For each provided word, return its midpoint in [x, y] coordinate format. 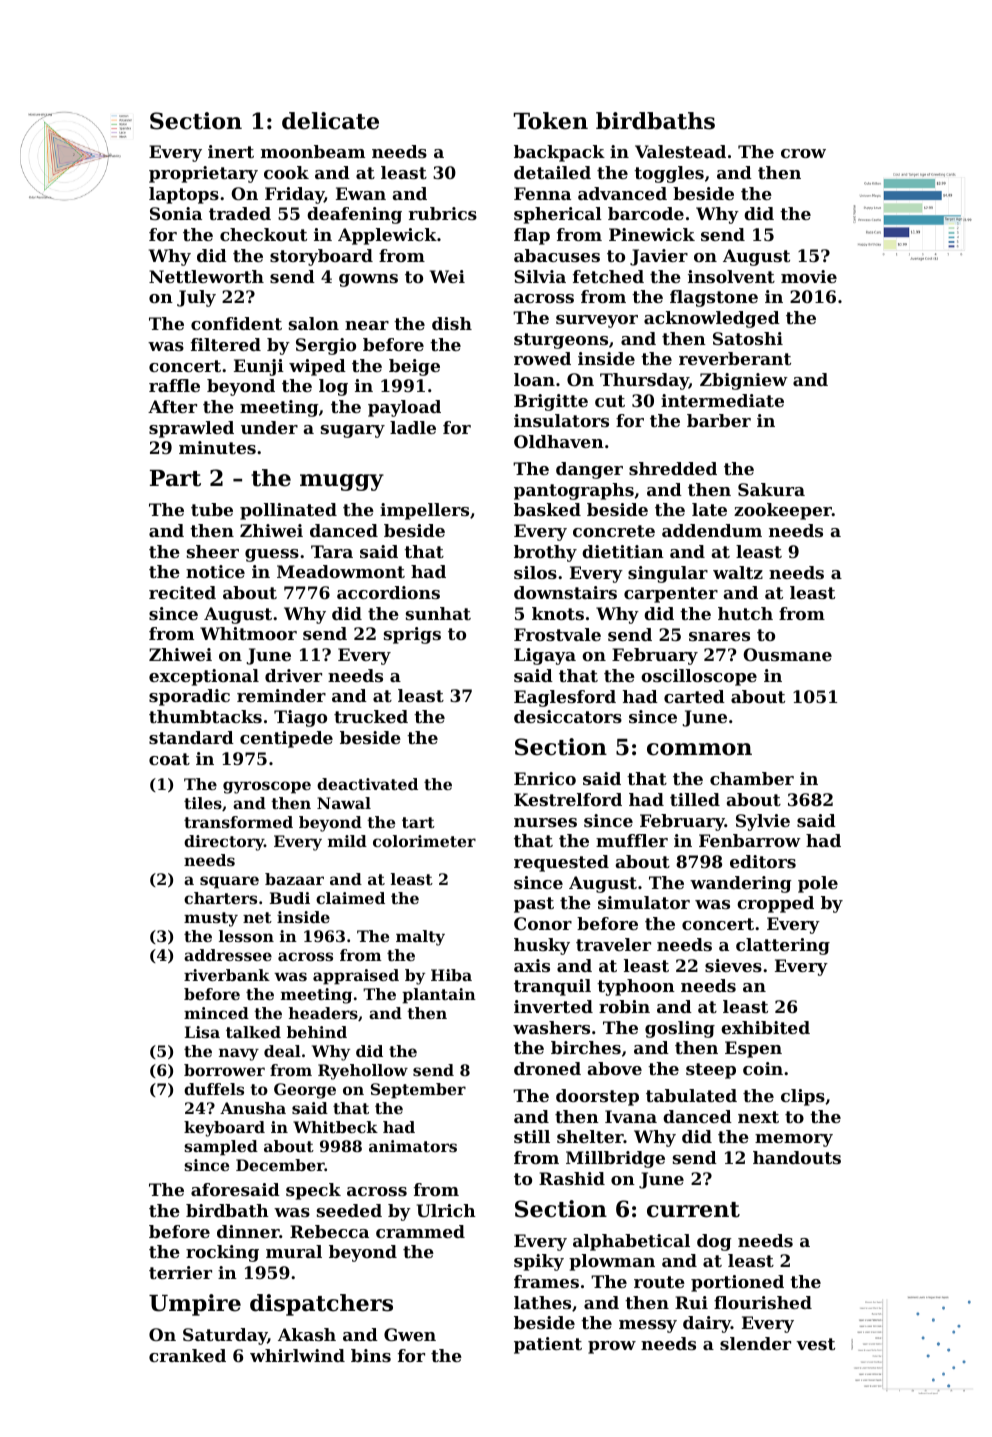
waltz [738, 572]
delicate [330, 121]
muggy [342, 482]
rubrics [443, 213]
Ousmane [787, 654]
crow [803, 153]
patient [548, 1345]
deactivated [367, 784]
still [532, 1136]
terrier [180, 1272]
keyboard [224, 1129]
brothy [545, 553]
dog [714, 1242]
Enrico [545, 778]
